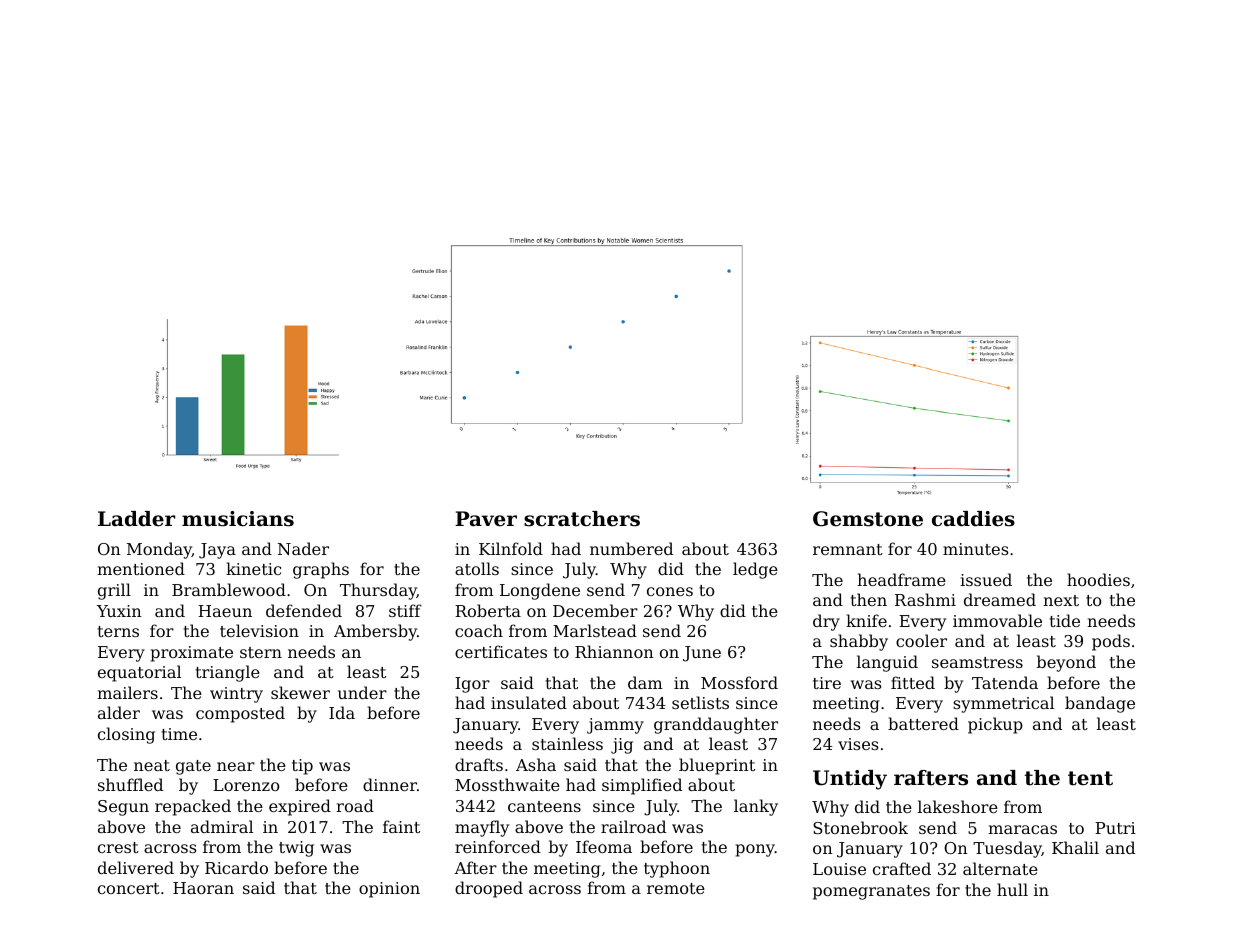  What do you see at coordinates (975, 549) in the image?
I see `minutes` at bounding box center [975, 549].
